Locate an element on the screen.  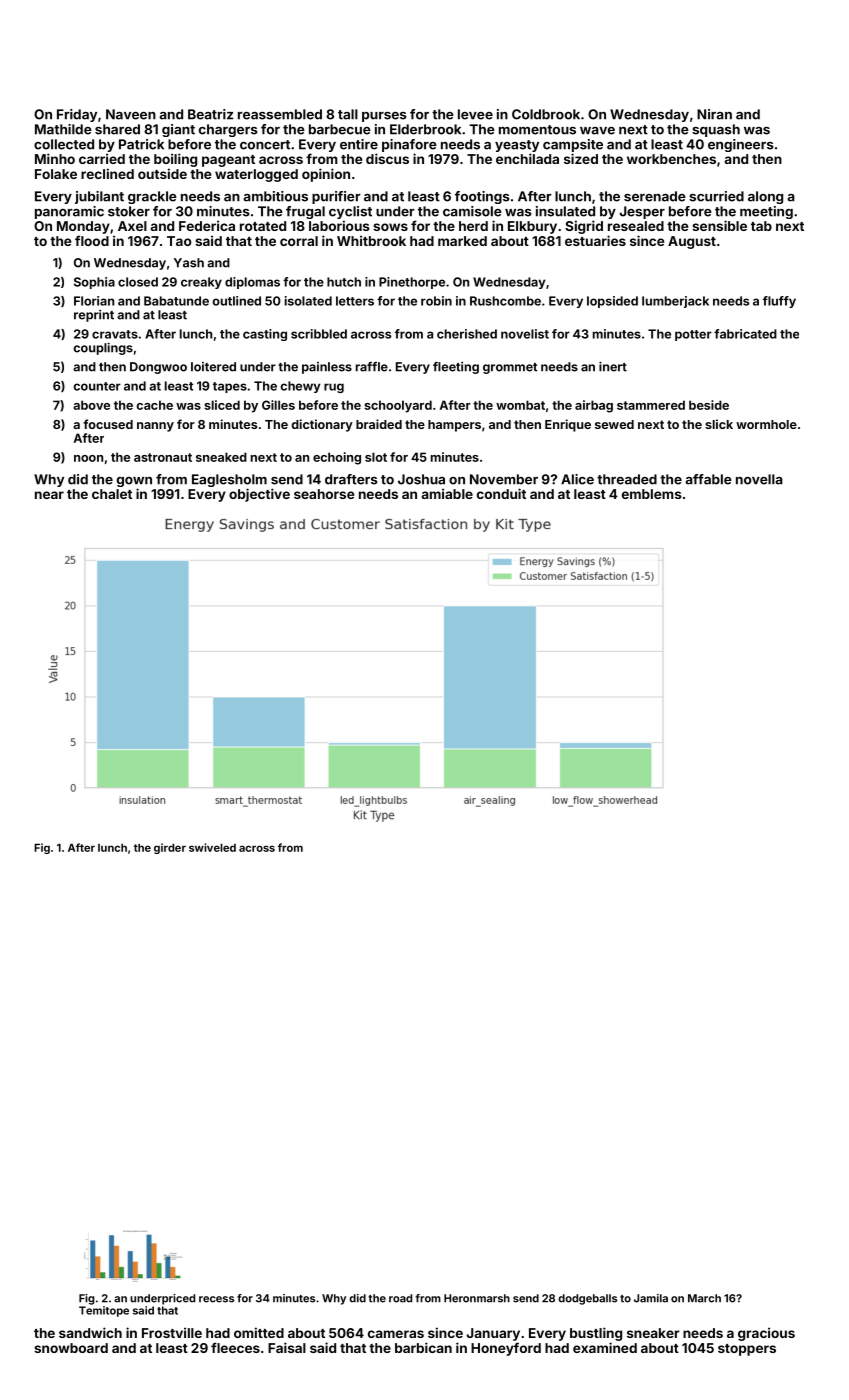
threaded is located at coordinates (627, 479).
